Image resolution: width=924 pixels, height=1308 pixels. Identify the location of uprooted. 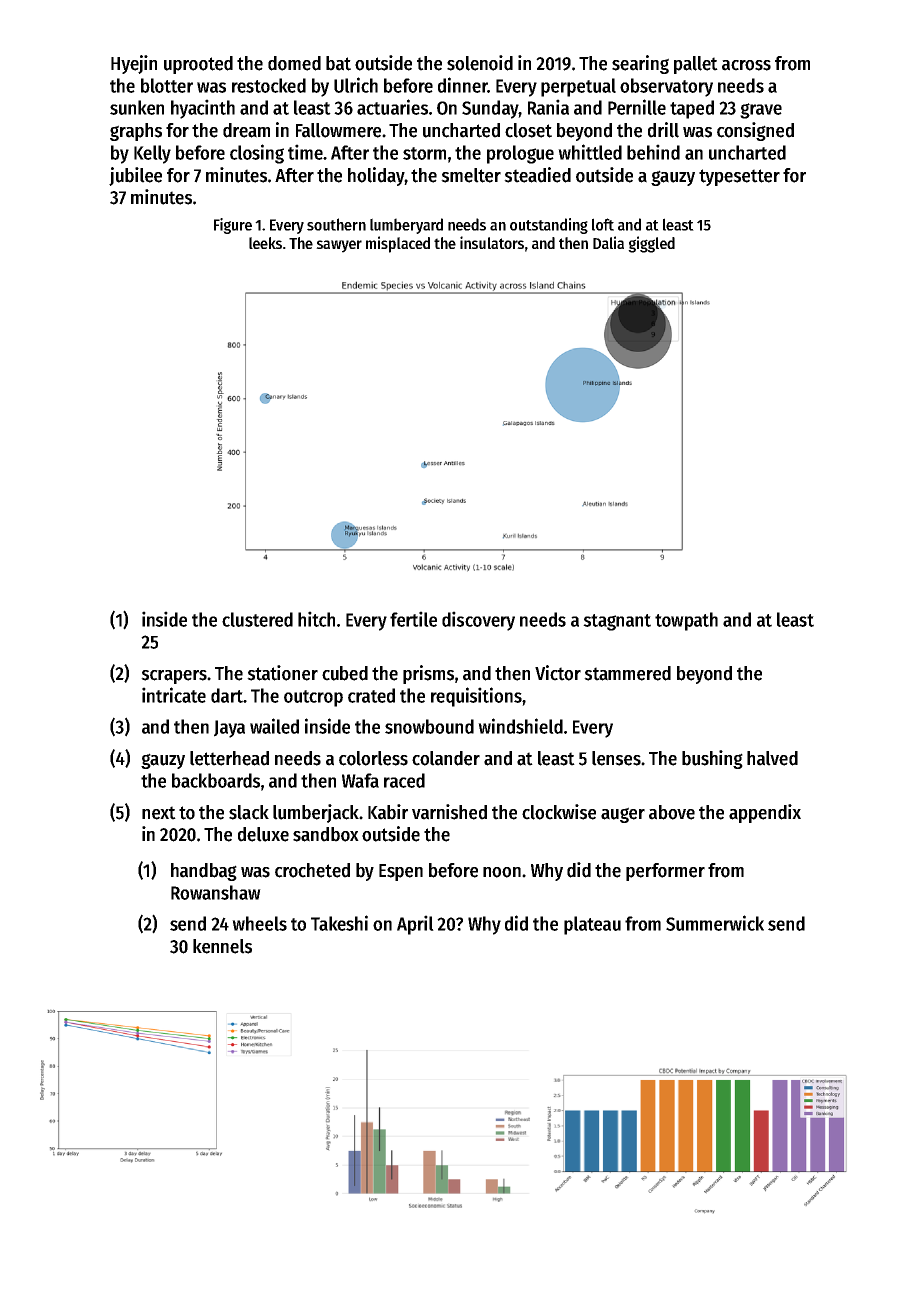
(198, 65).
